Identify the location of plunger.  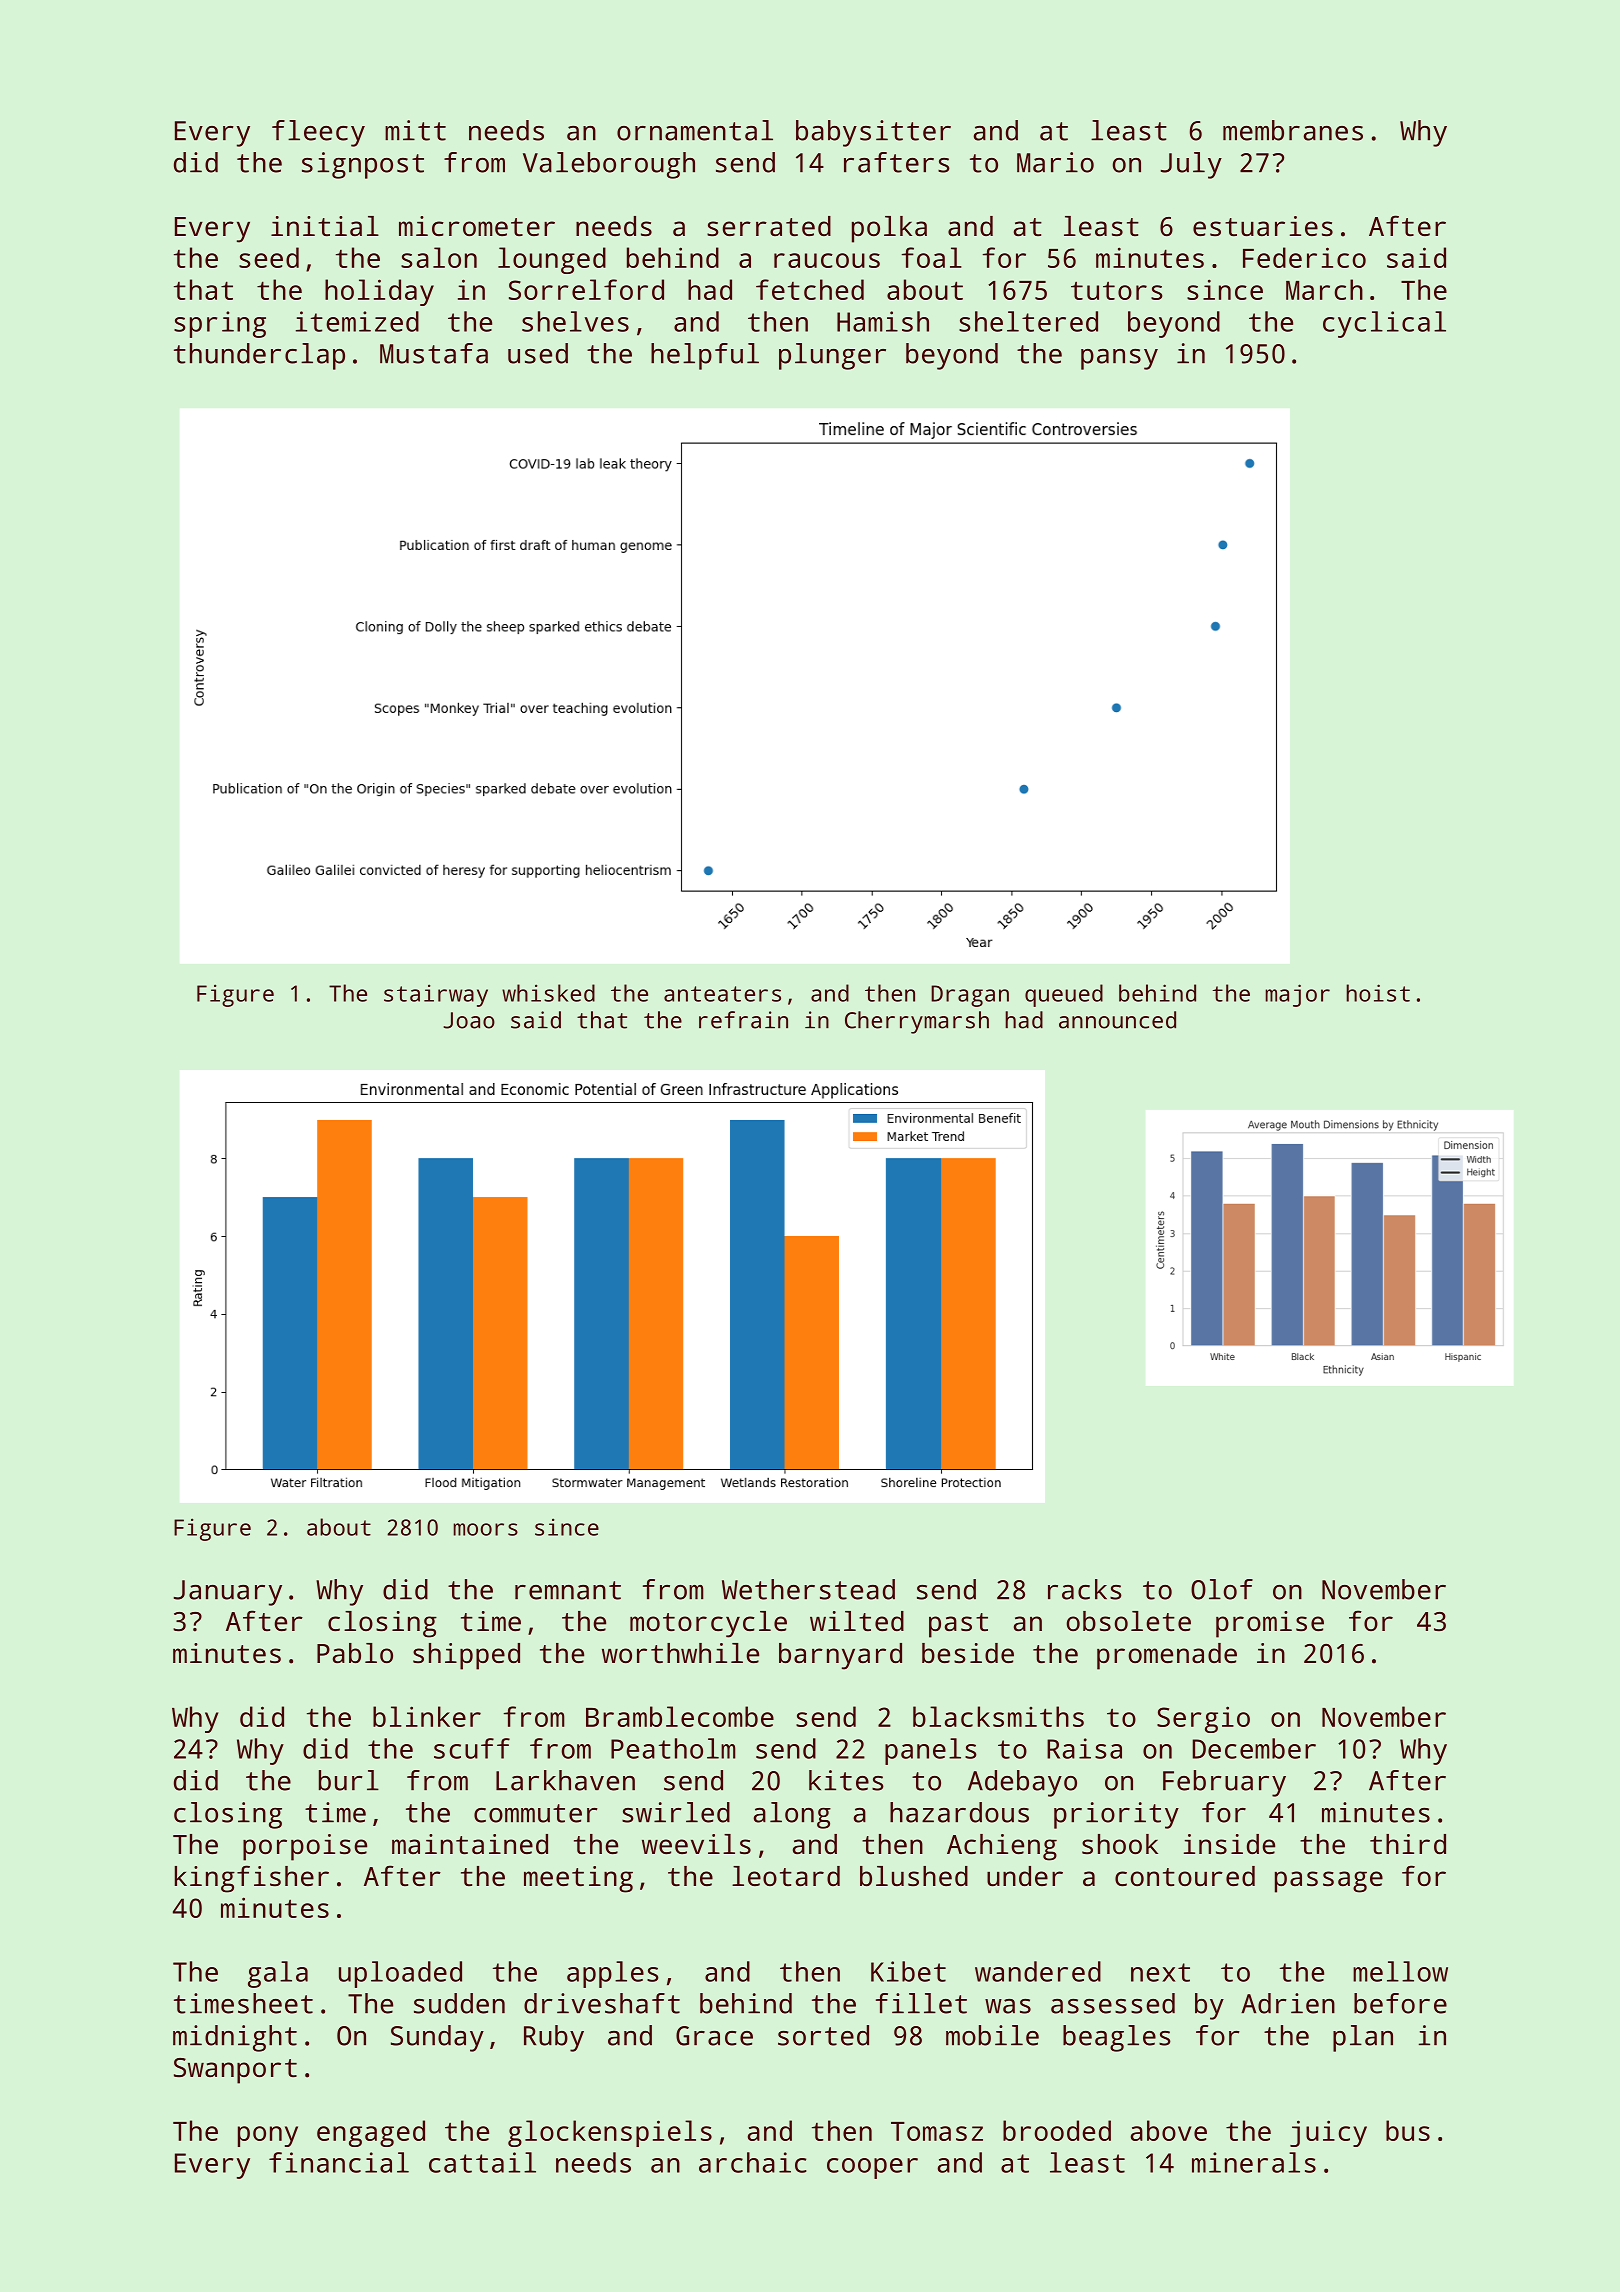
(832, 356).
